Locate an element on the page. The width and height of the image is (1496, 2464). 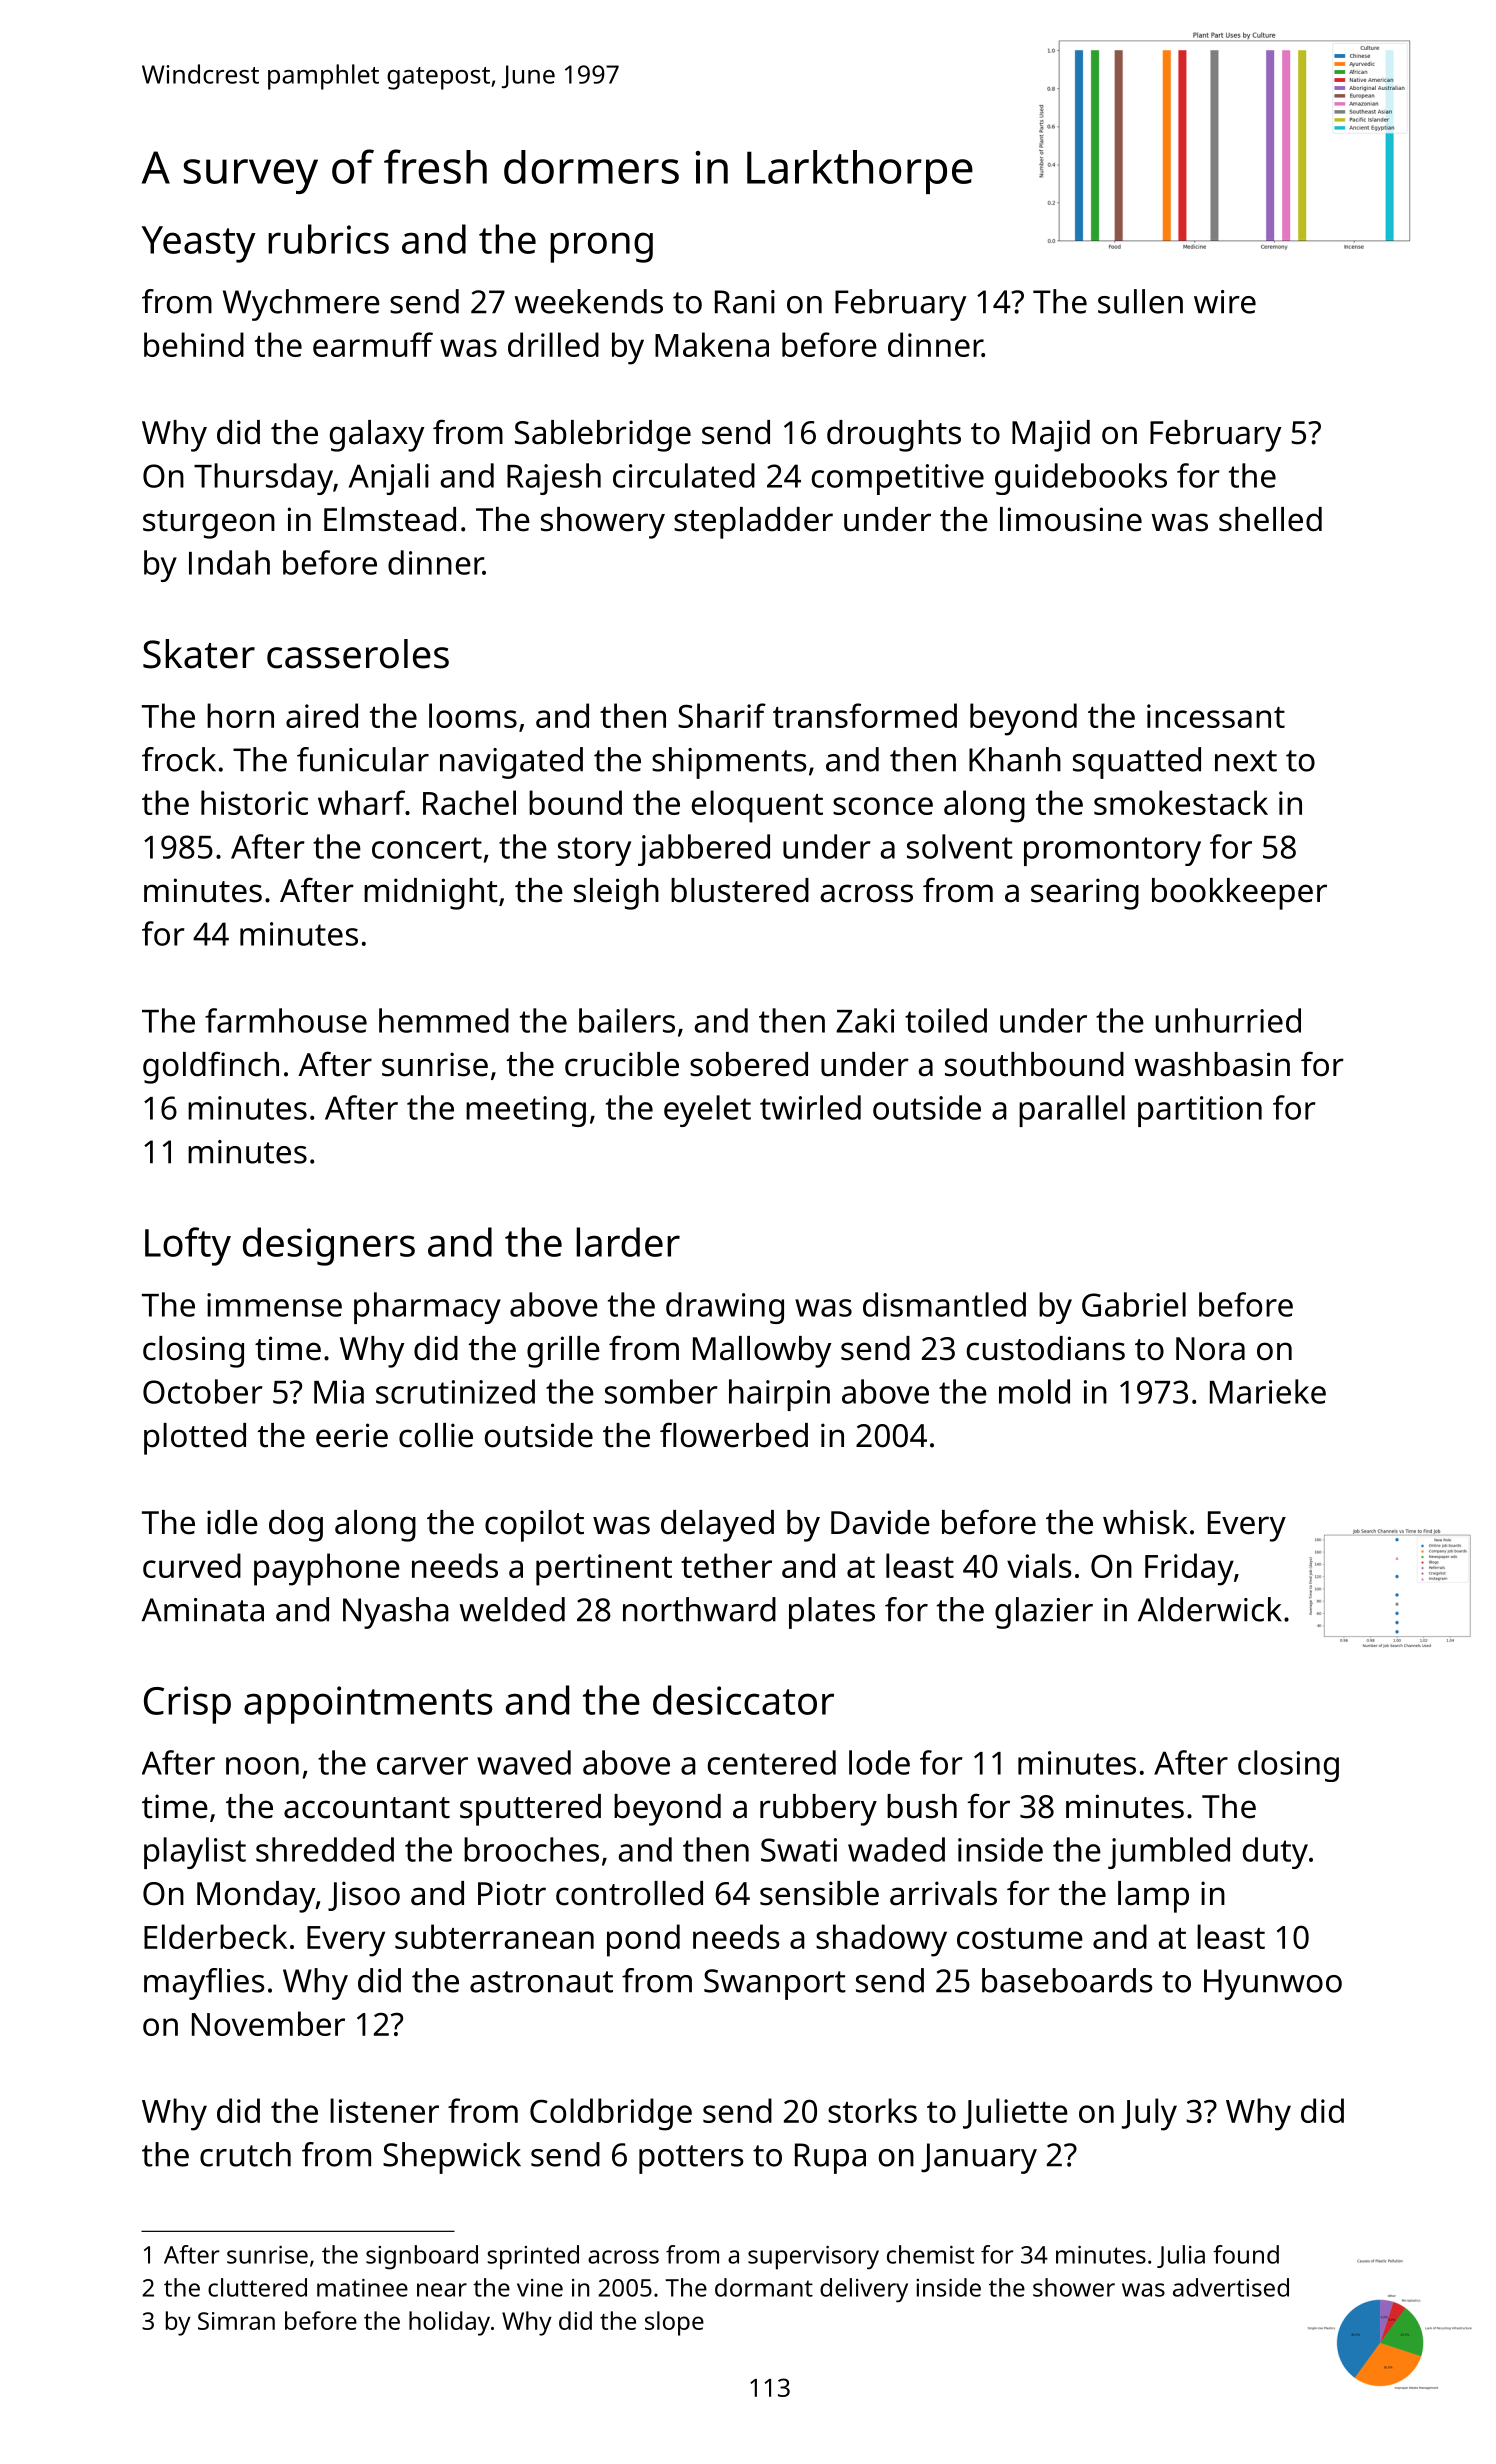
prong is located at coordinates (601, 247).
